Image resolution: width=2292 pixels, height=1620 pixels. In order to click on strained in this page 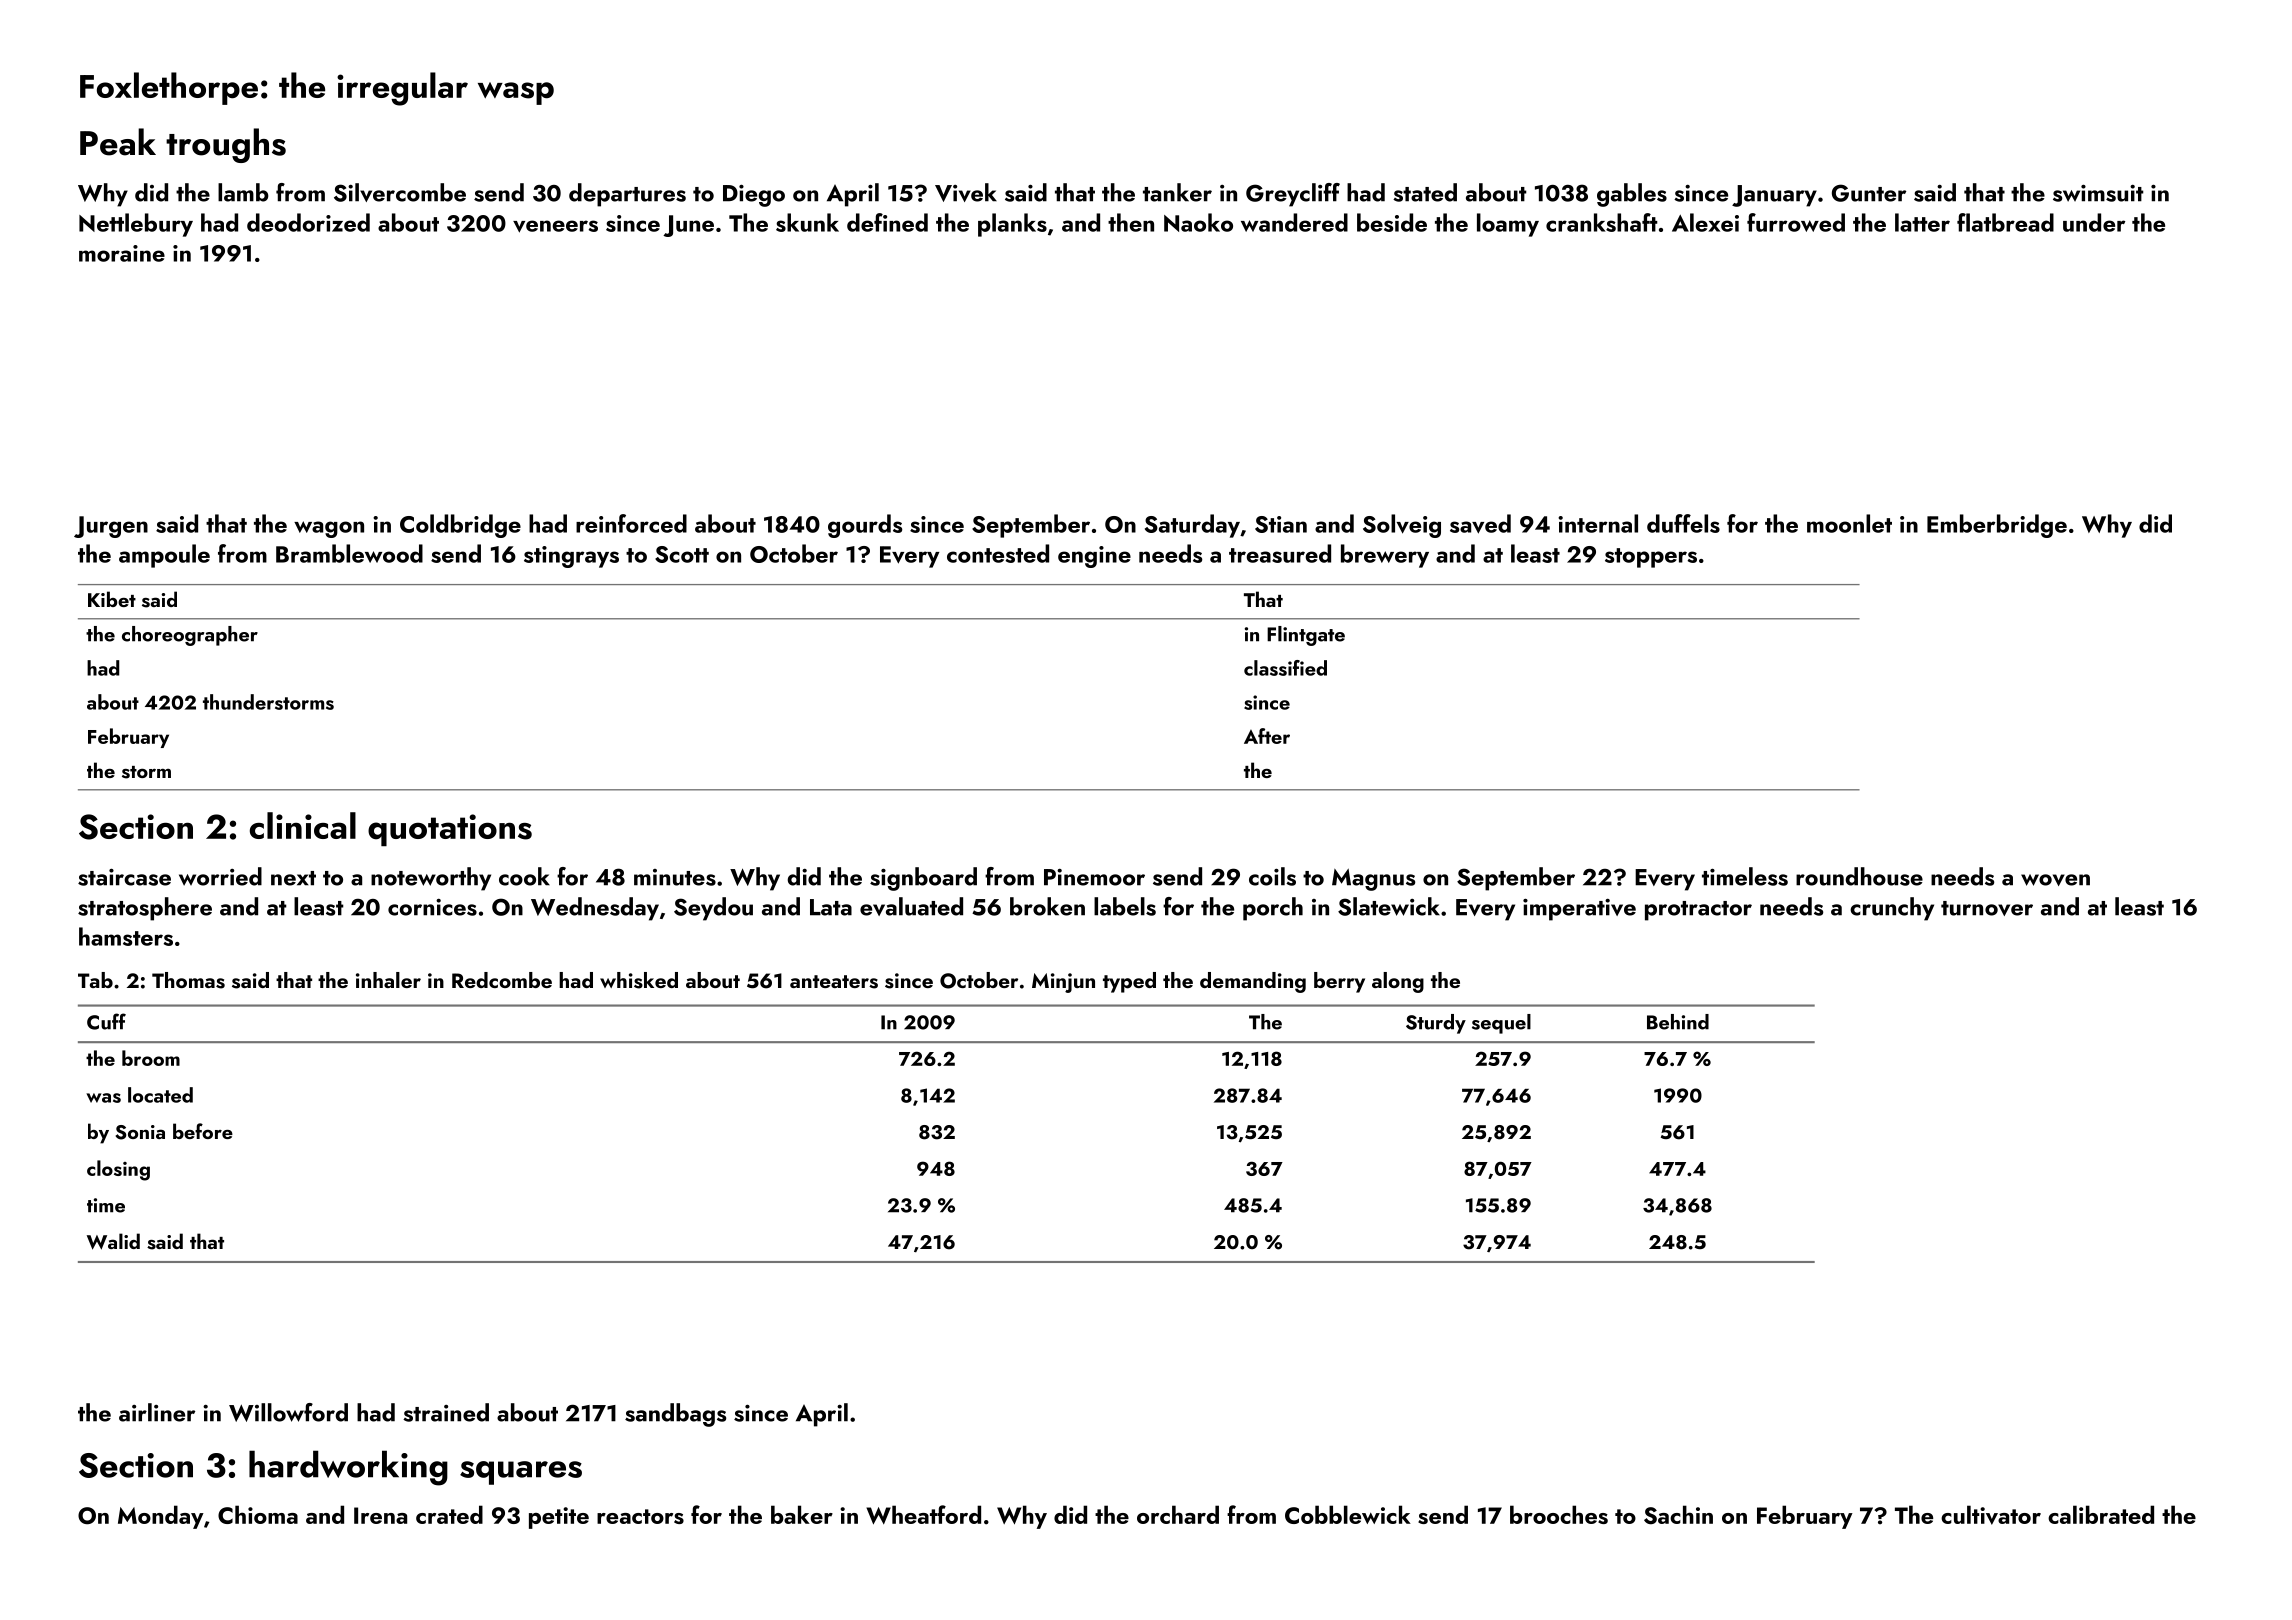, I will do `click(446, 1412)`.
